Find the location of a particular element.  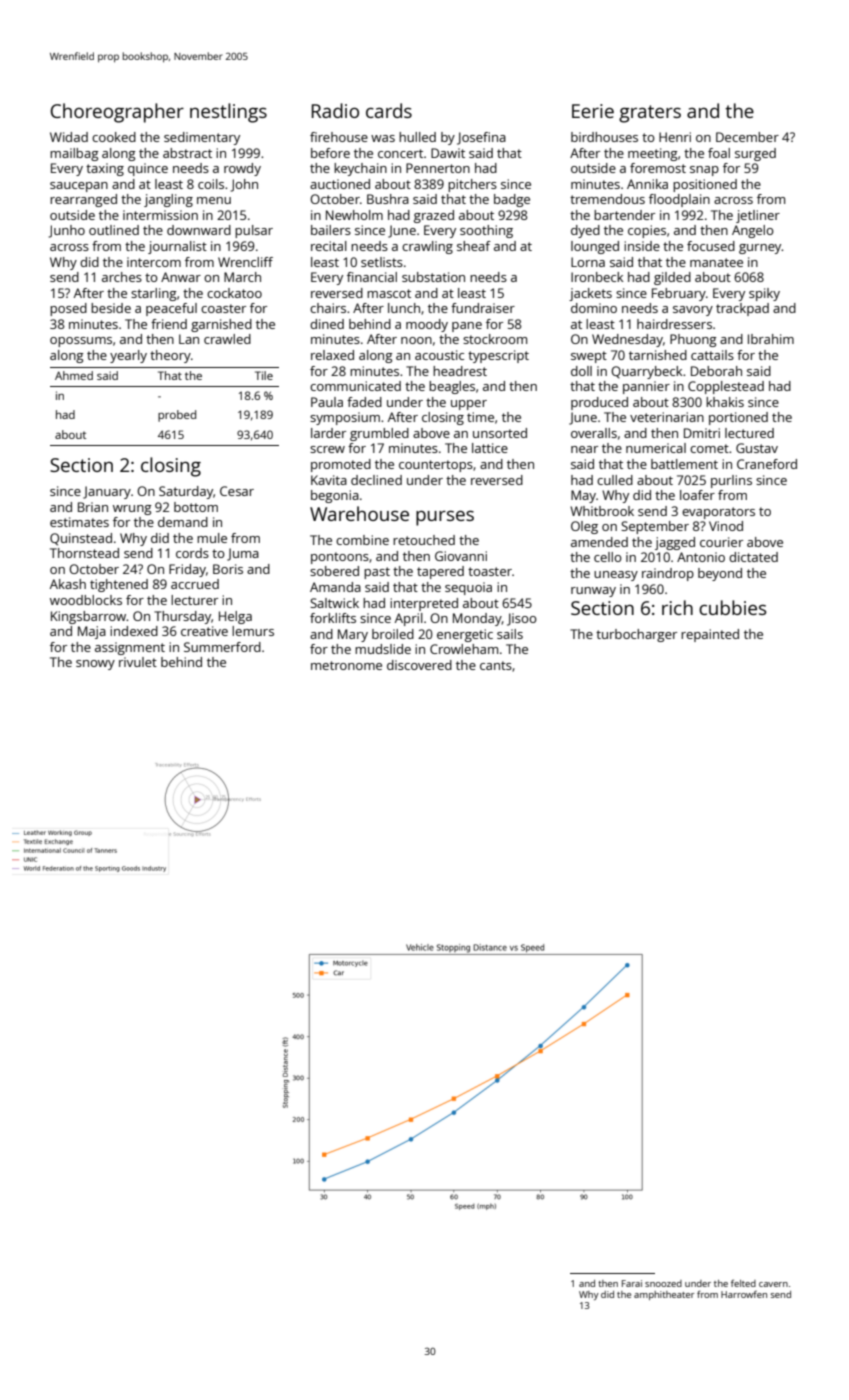

trackpad is located at coordinates (742, 309).
